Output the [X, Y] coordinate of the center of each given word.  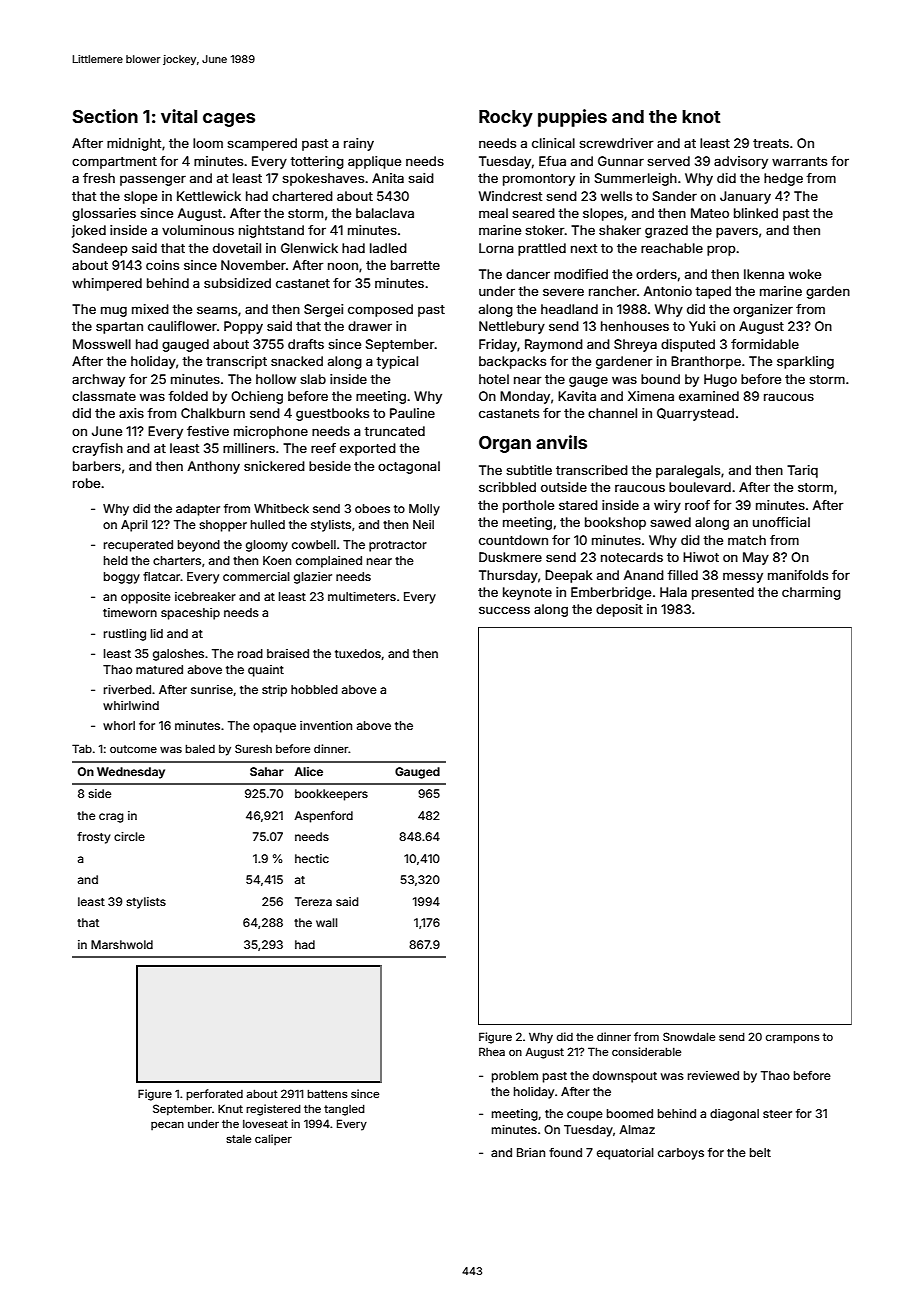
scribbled [507, 487]
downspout [625, 1077]
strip [274, 691]
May [756, 558]
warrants [799, 161]
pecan [167, 1125]
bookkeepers [331, 795]
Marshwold [122, 944]
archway [98, 380]
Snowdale [689, 1036]
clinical [553, 143]
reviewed [713, 1075]
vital [179, 116]
